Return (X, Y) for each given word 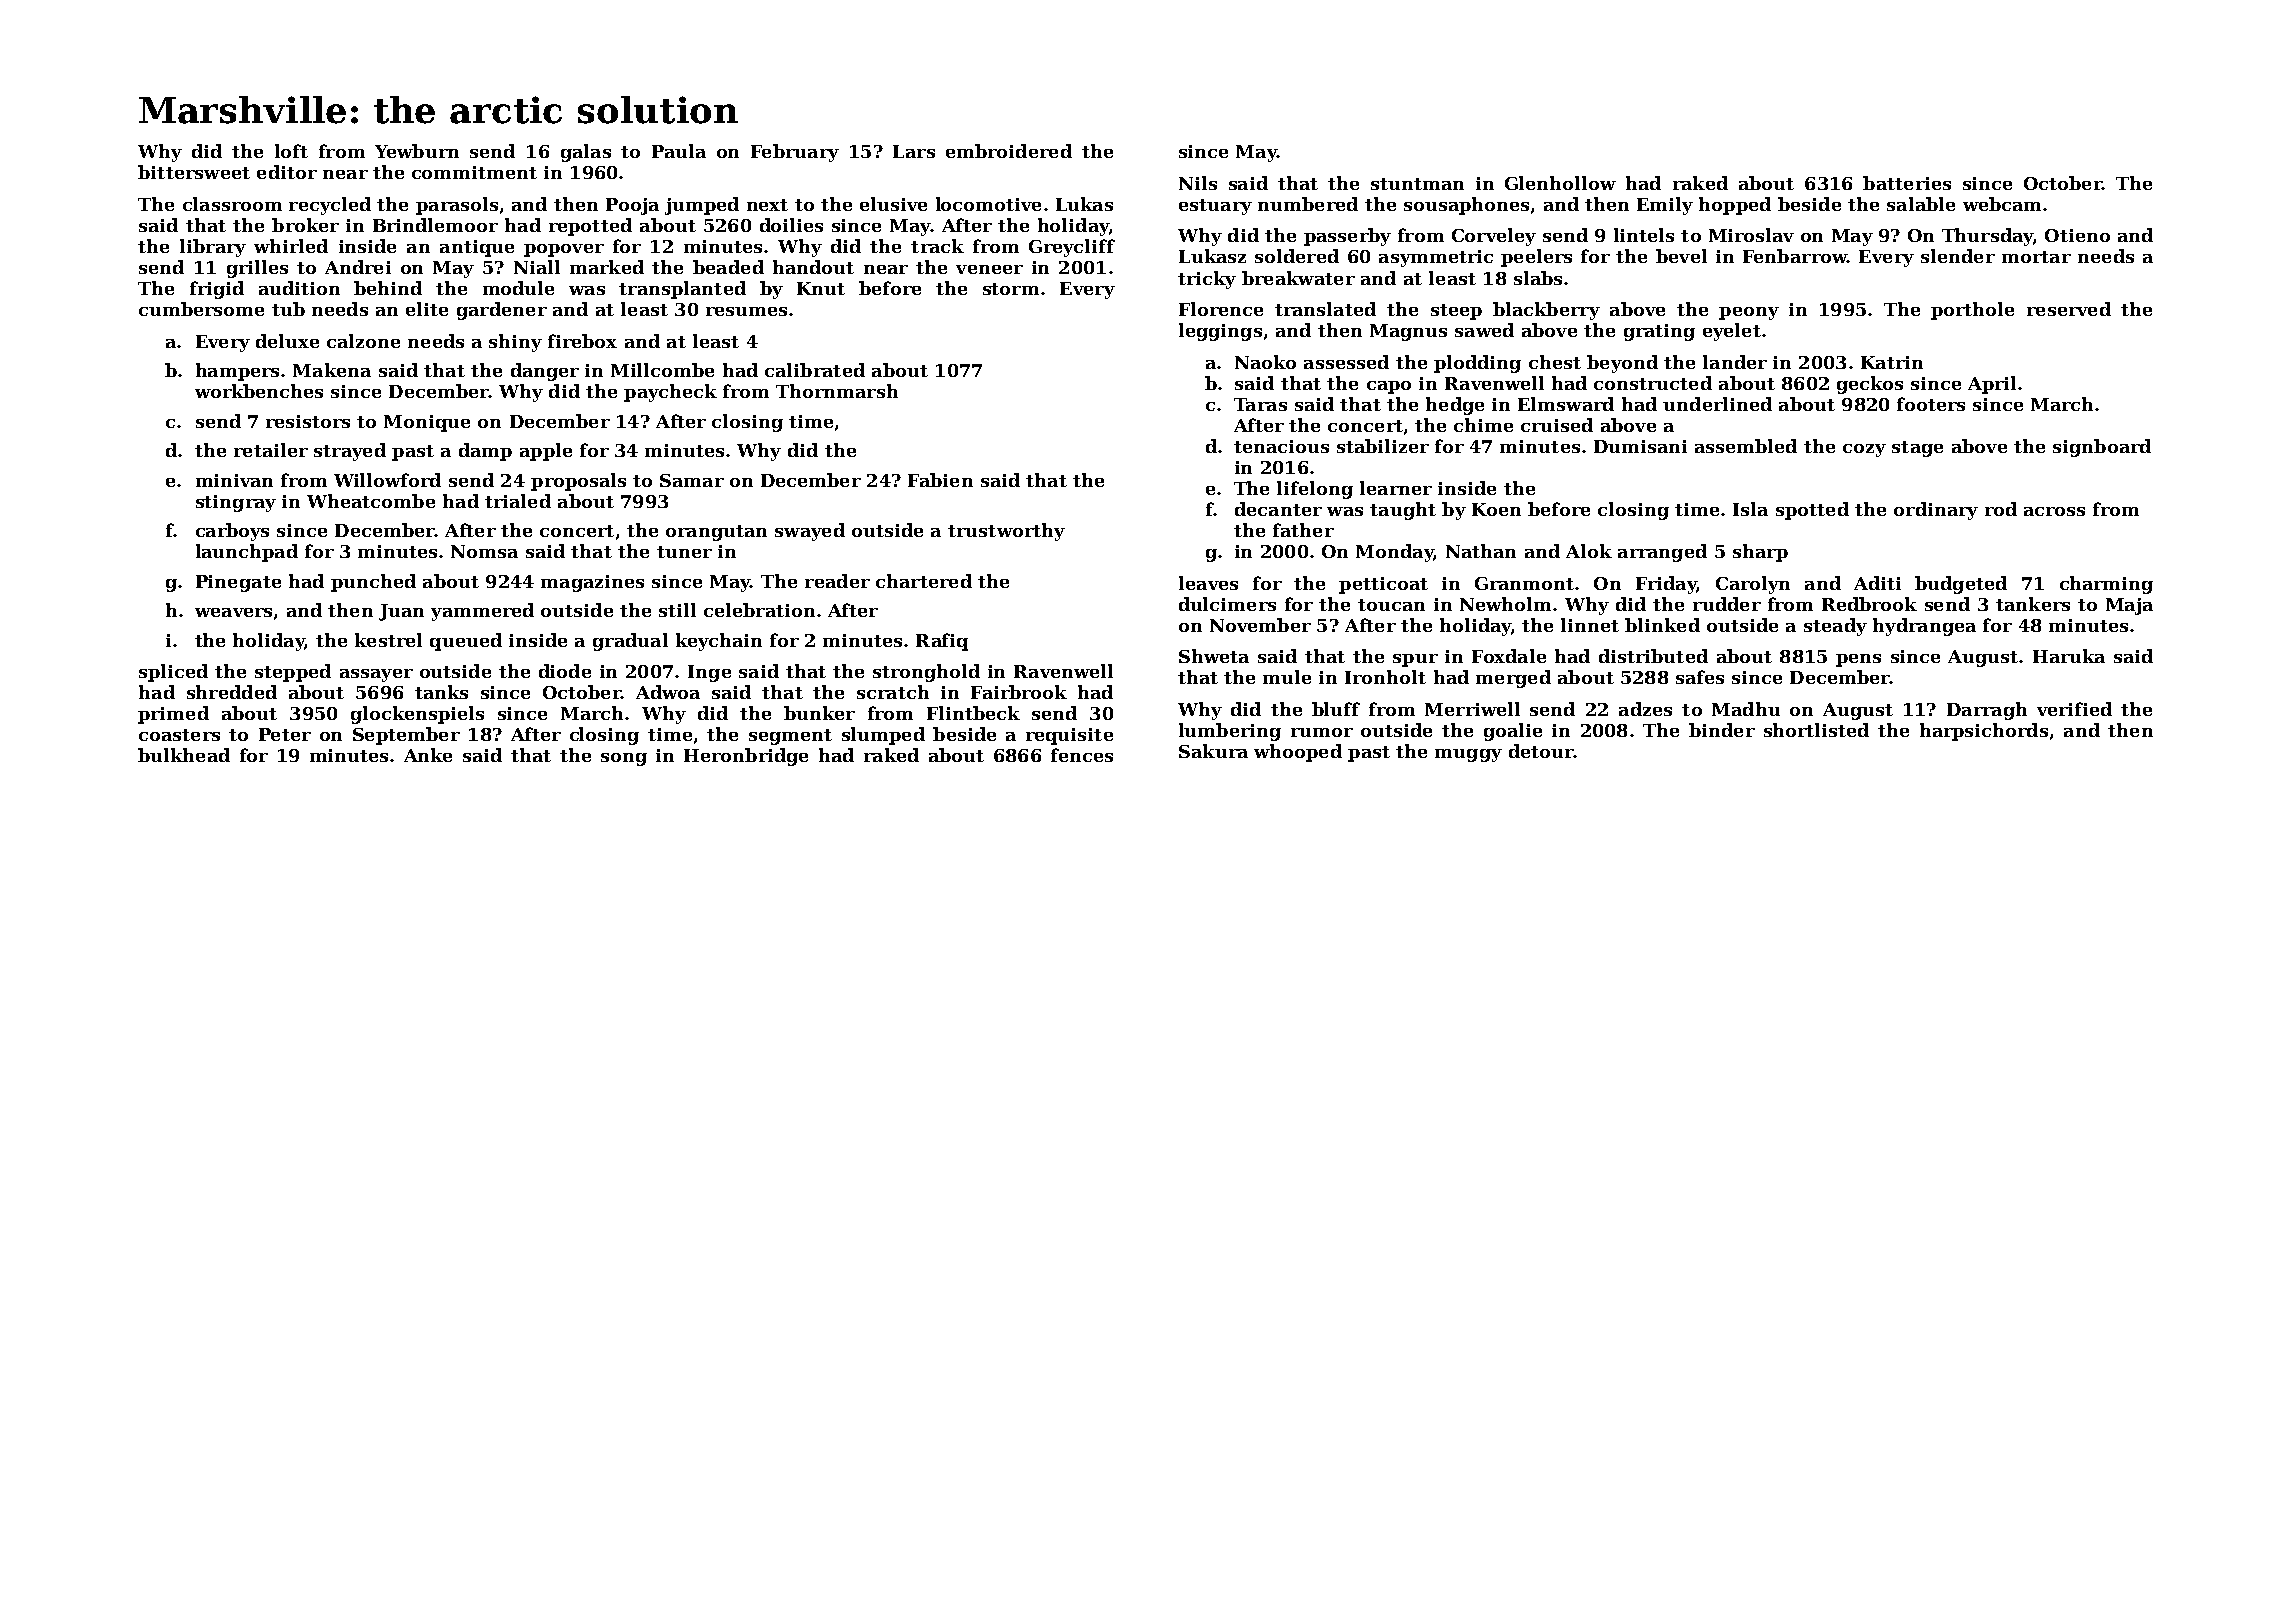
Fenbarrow (1795, 256)
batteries (1907, 183)
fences (1082, 755)
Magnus (1408, 332)
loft (291, 151)
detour (1541, 751)
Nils (1198, 183)
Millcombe (662, 370)
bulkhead (184, 755)
